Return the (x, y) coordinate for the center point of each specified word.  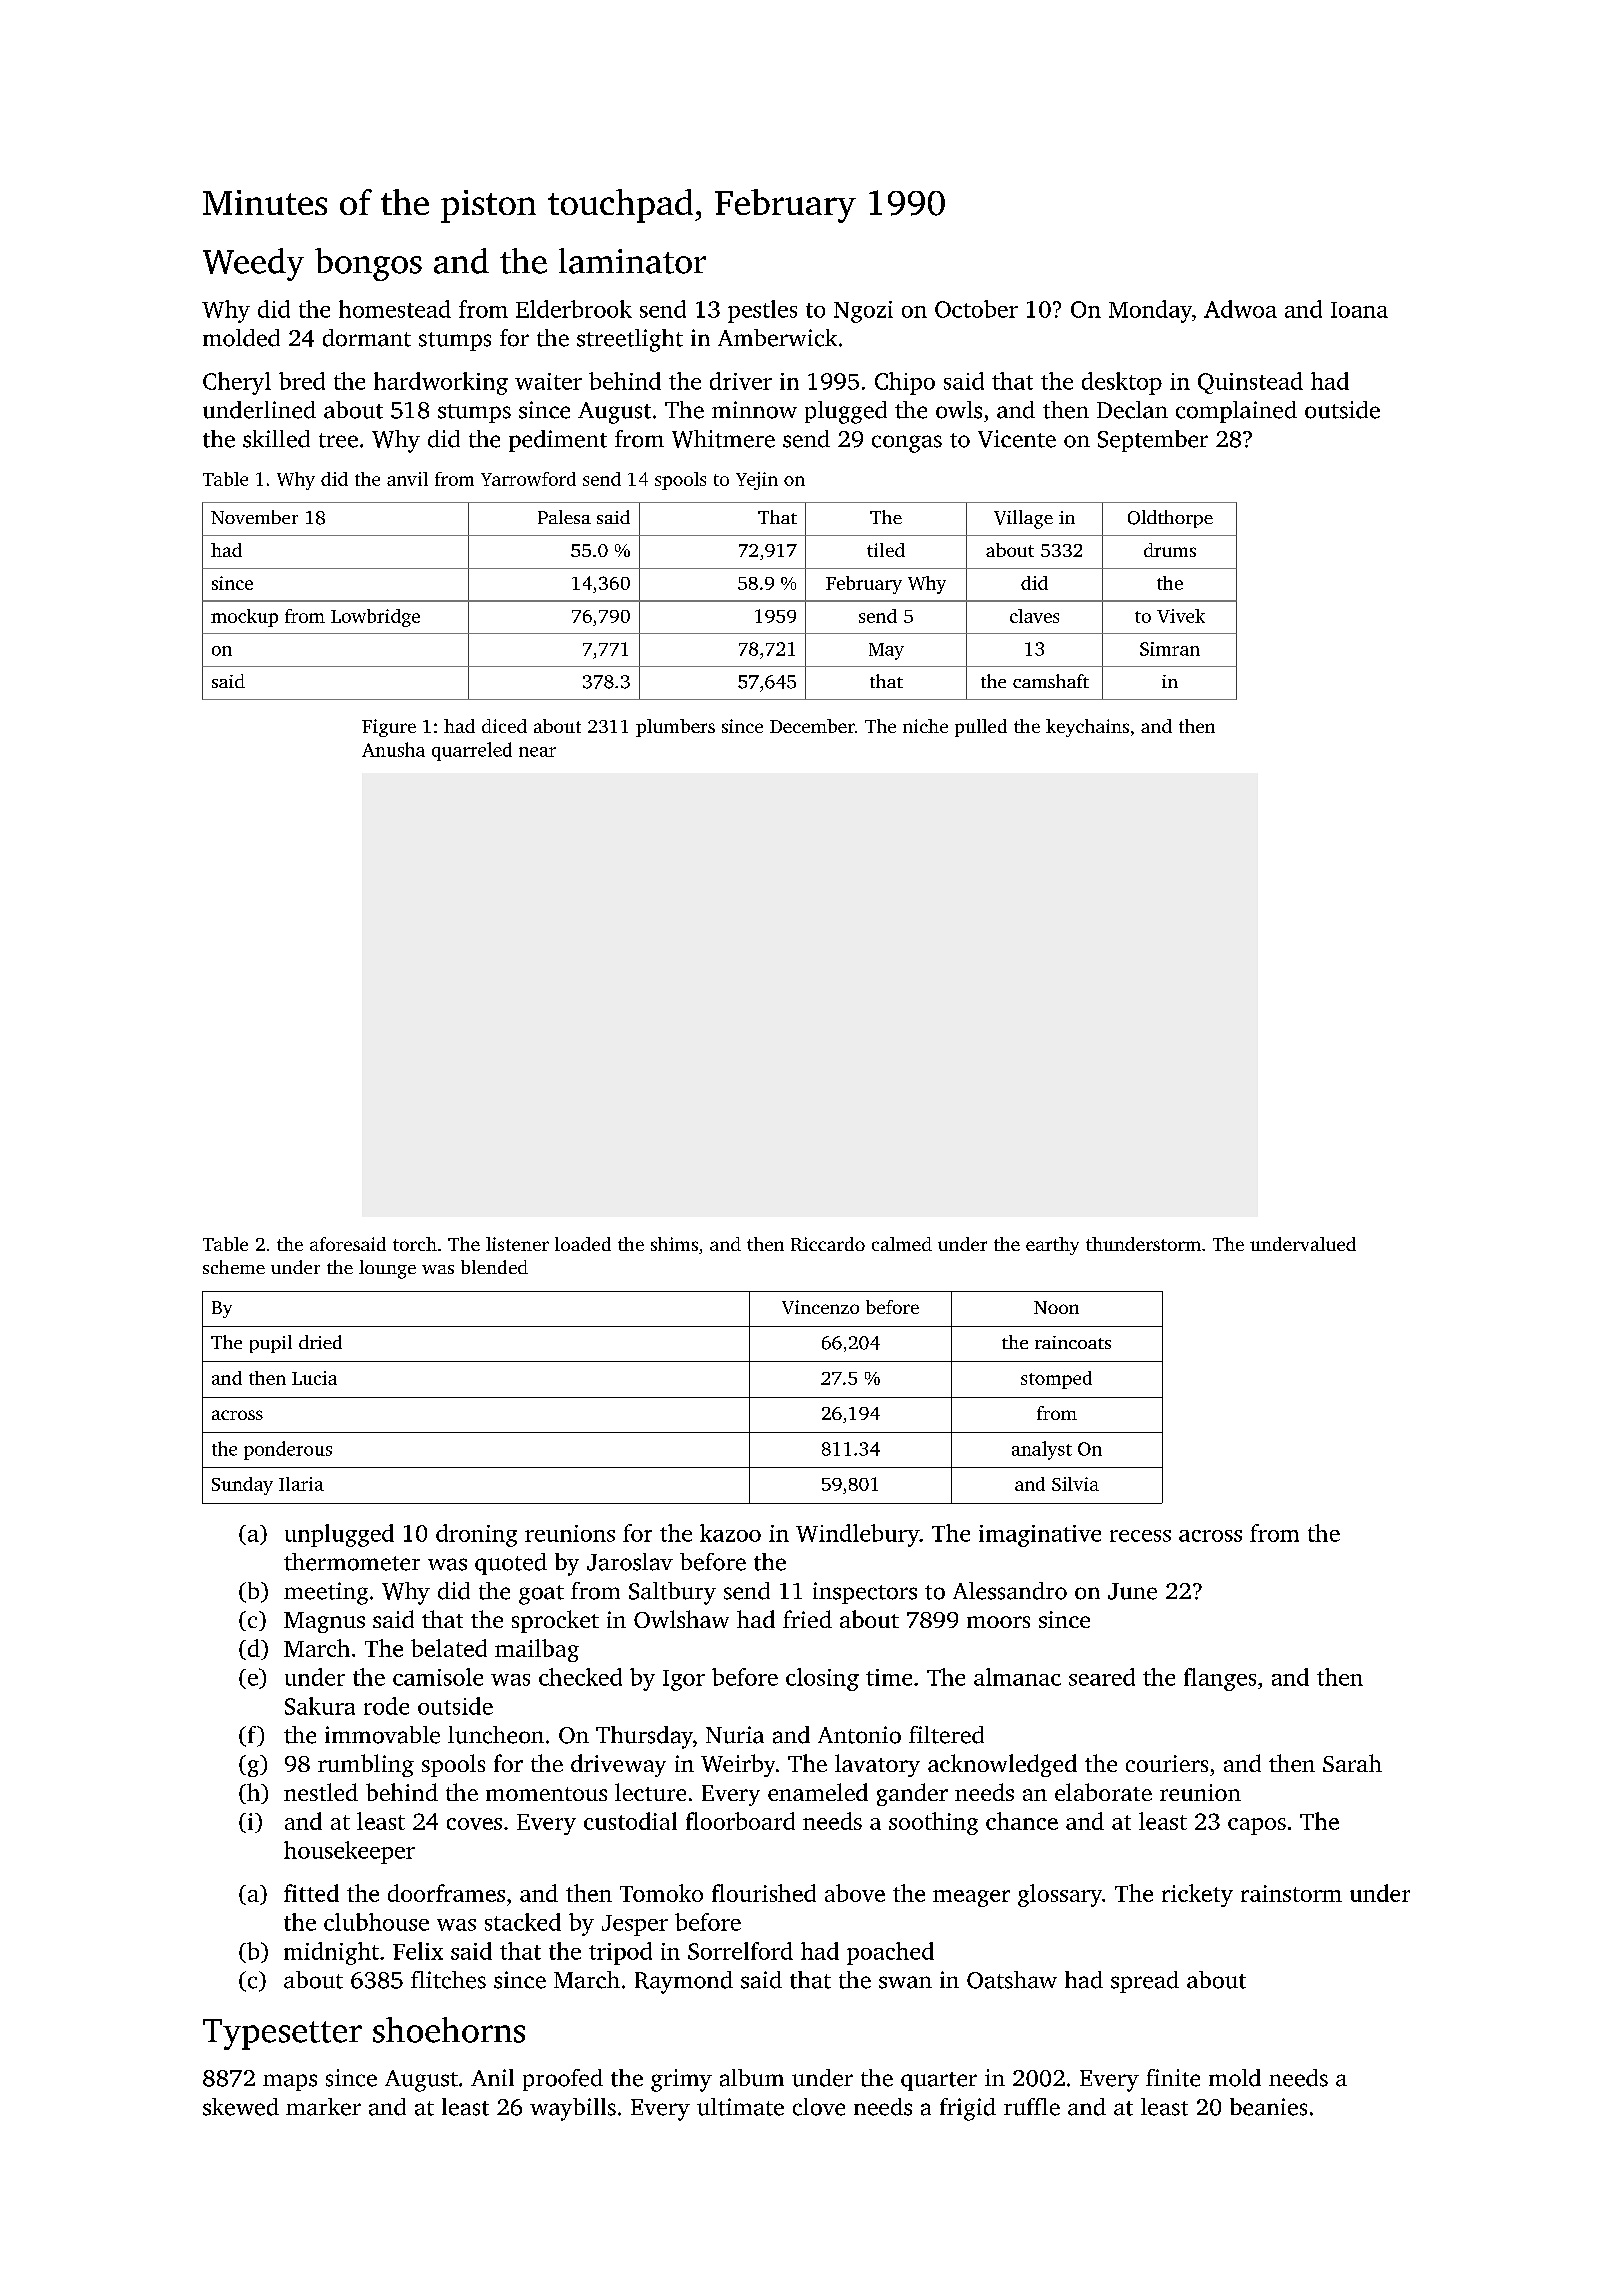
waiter (548, 381)
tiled (886, 550)
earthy (1052, 1246)
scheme (234, 1267)
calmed (902, 1244)
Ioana (1359, 310)
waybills (573, 2109)
